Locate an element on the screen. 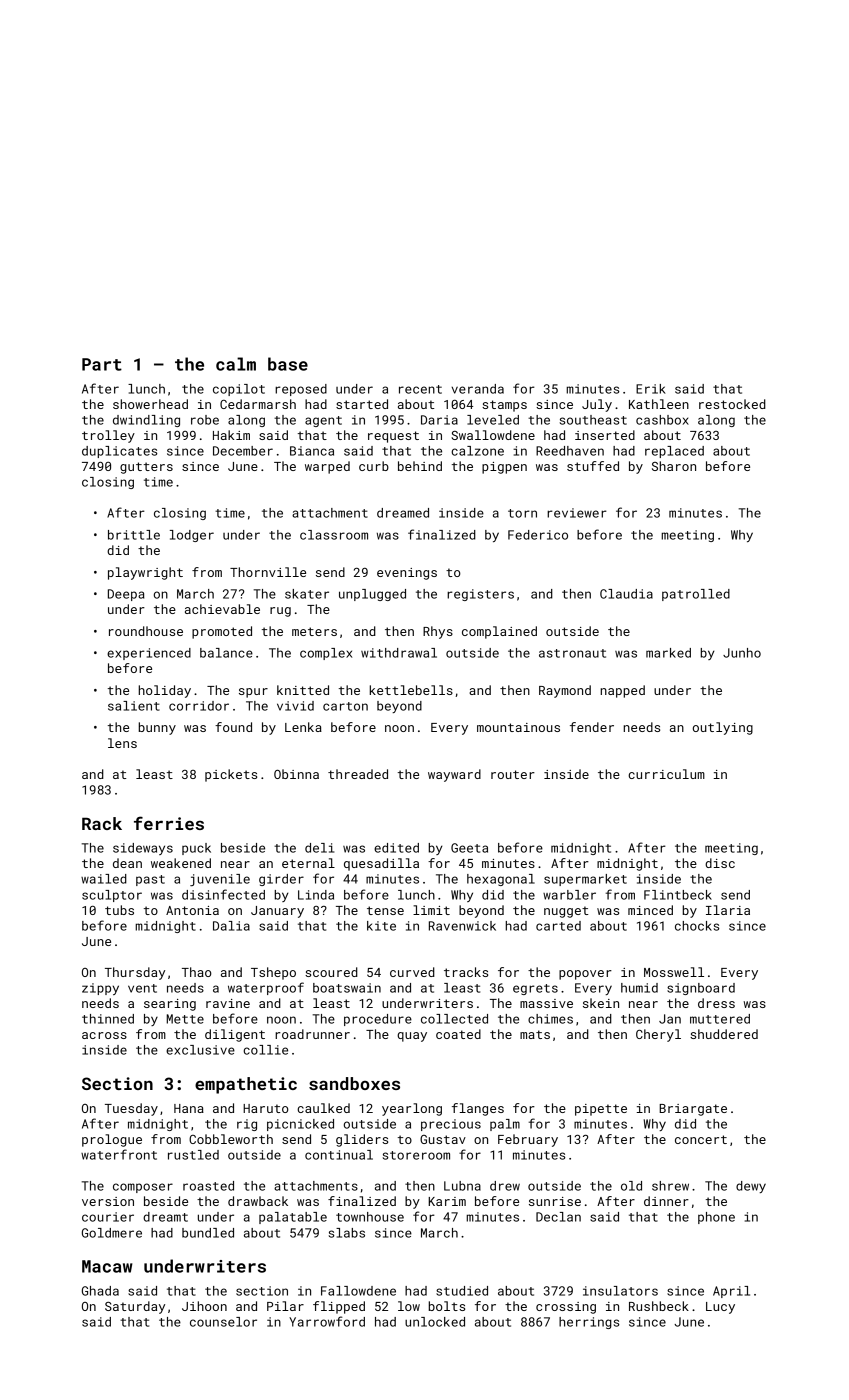 The width and height of the screenshot is (849, 1400). warped is located at coordinates (327, 467).
